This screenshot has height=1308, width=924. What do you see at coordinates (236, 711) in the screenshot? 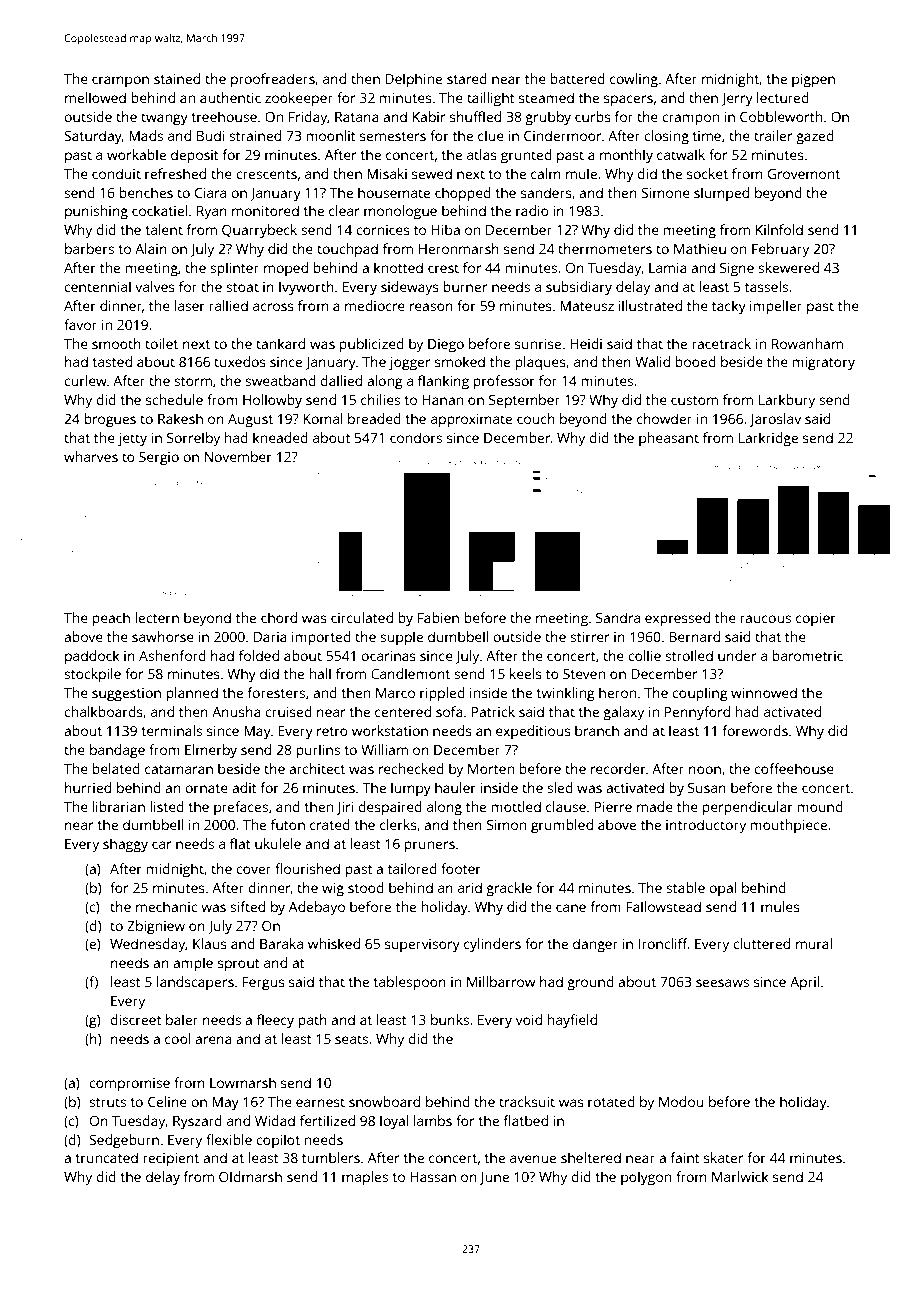
I see `Anusha` at bounding box center [236, 711].
